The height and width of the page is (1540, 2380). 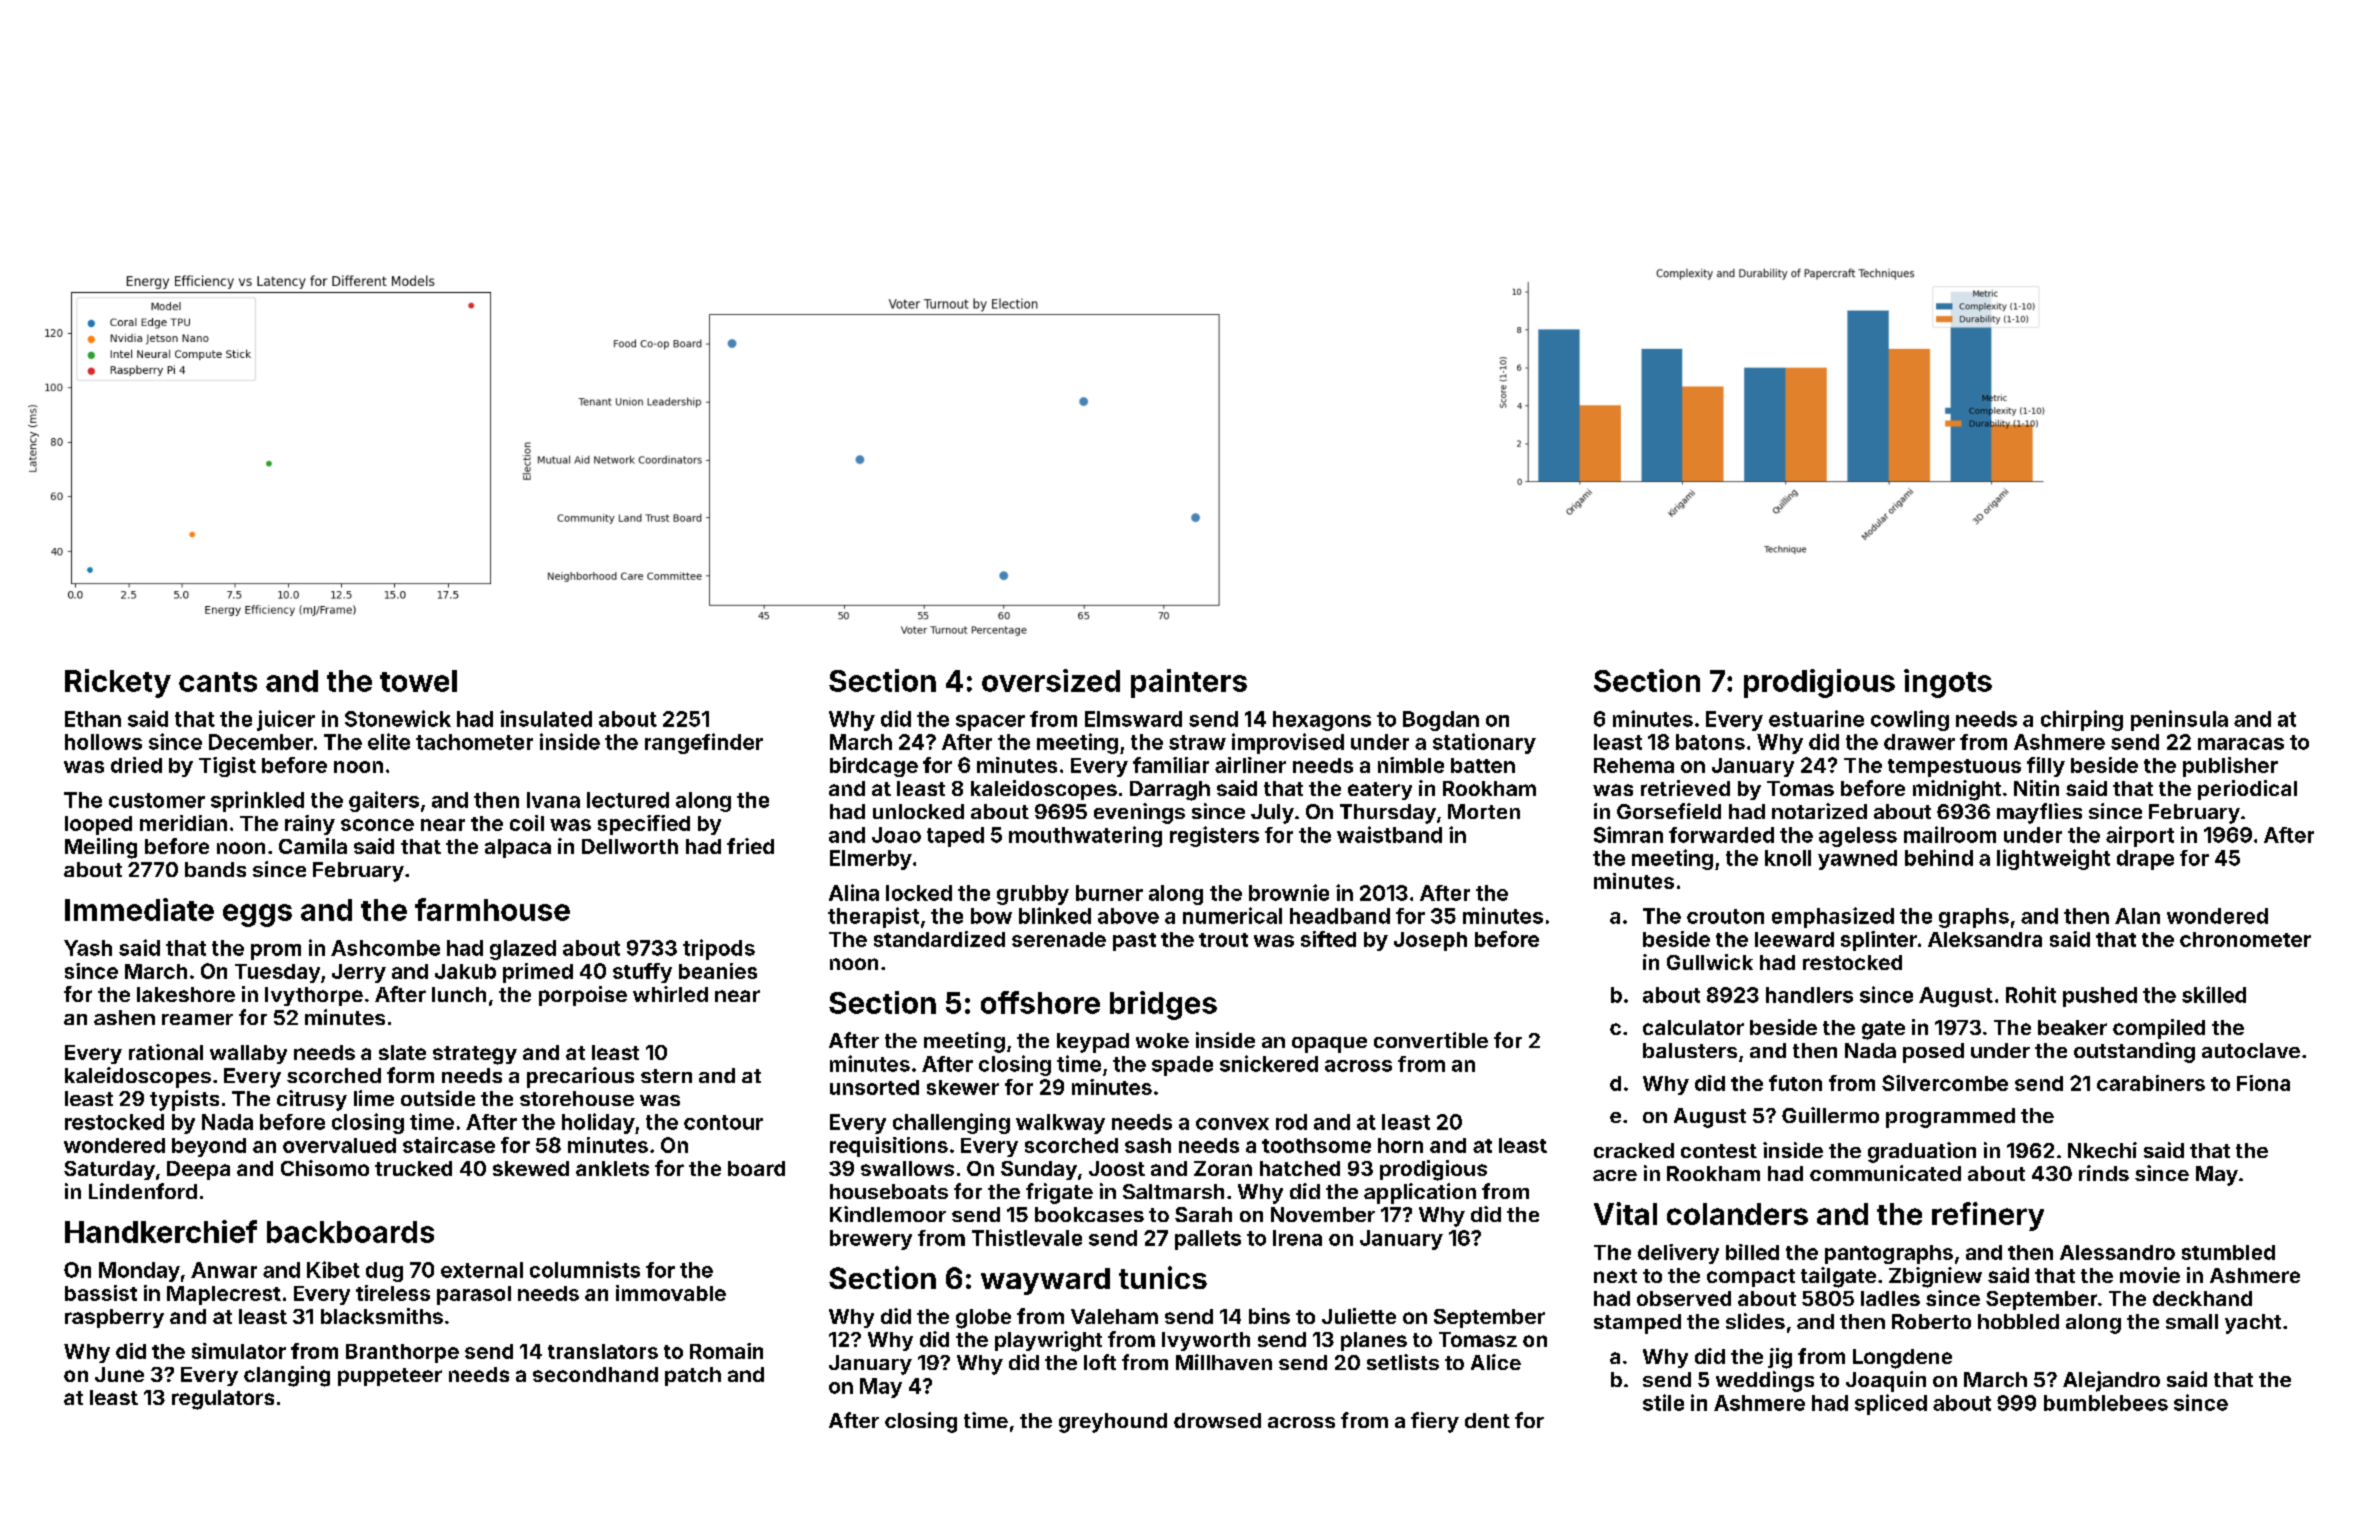 I want to click on reamer, so click(x=197, y=1019).
